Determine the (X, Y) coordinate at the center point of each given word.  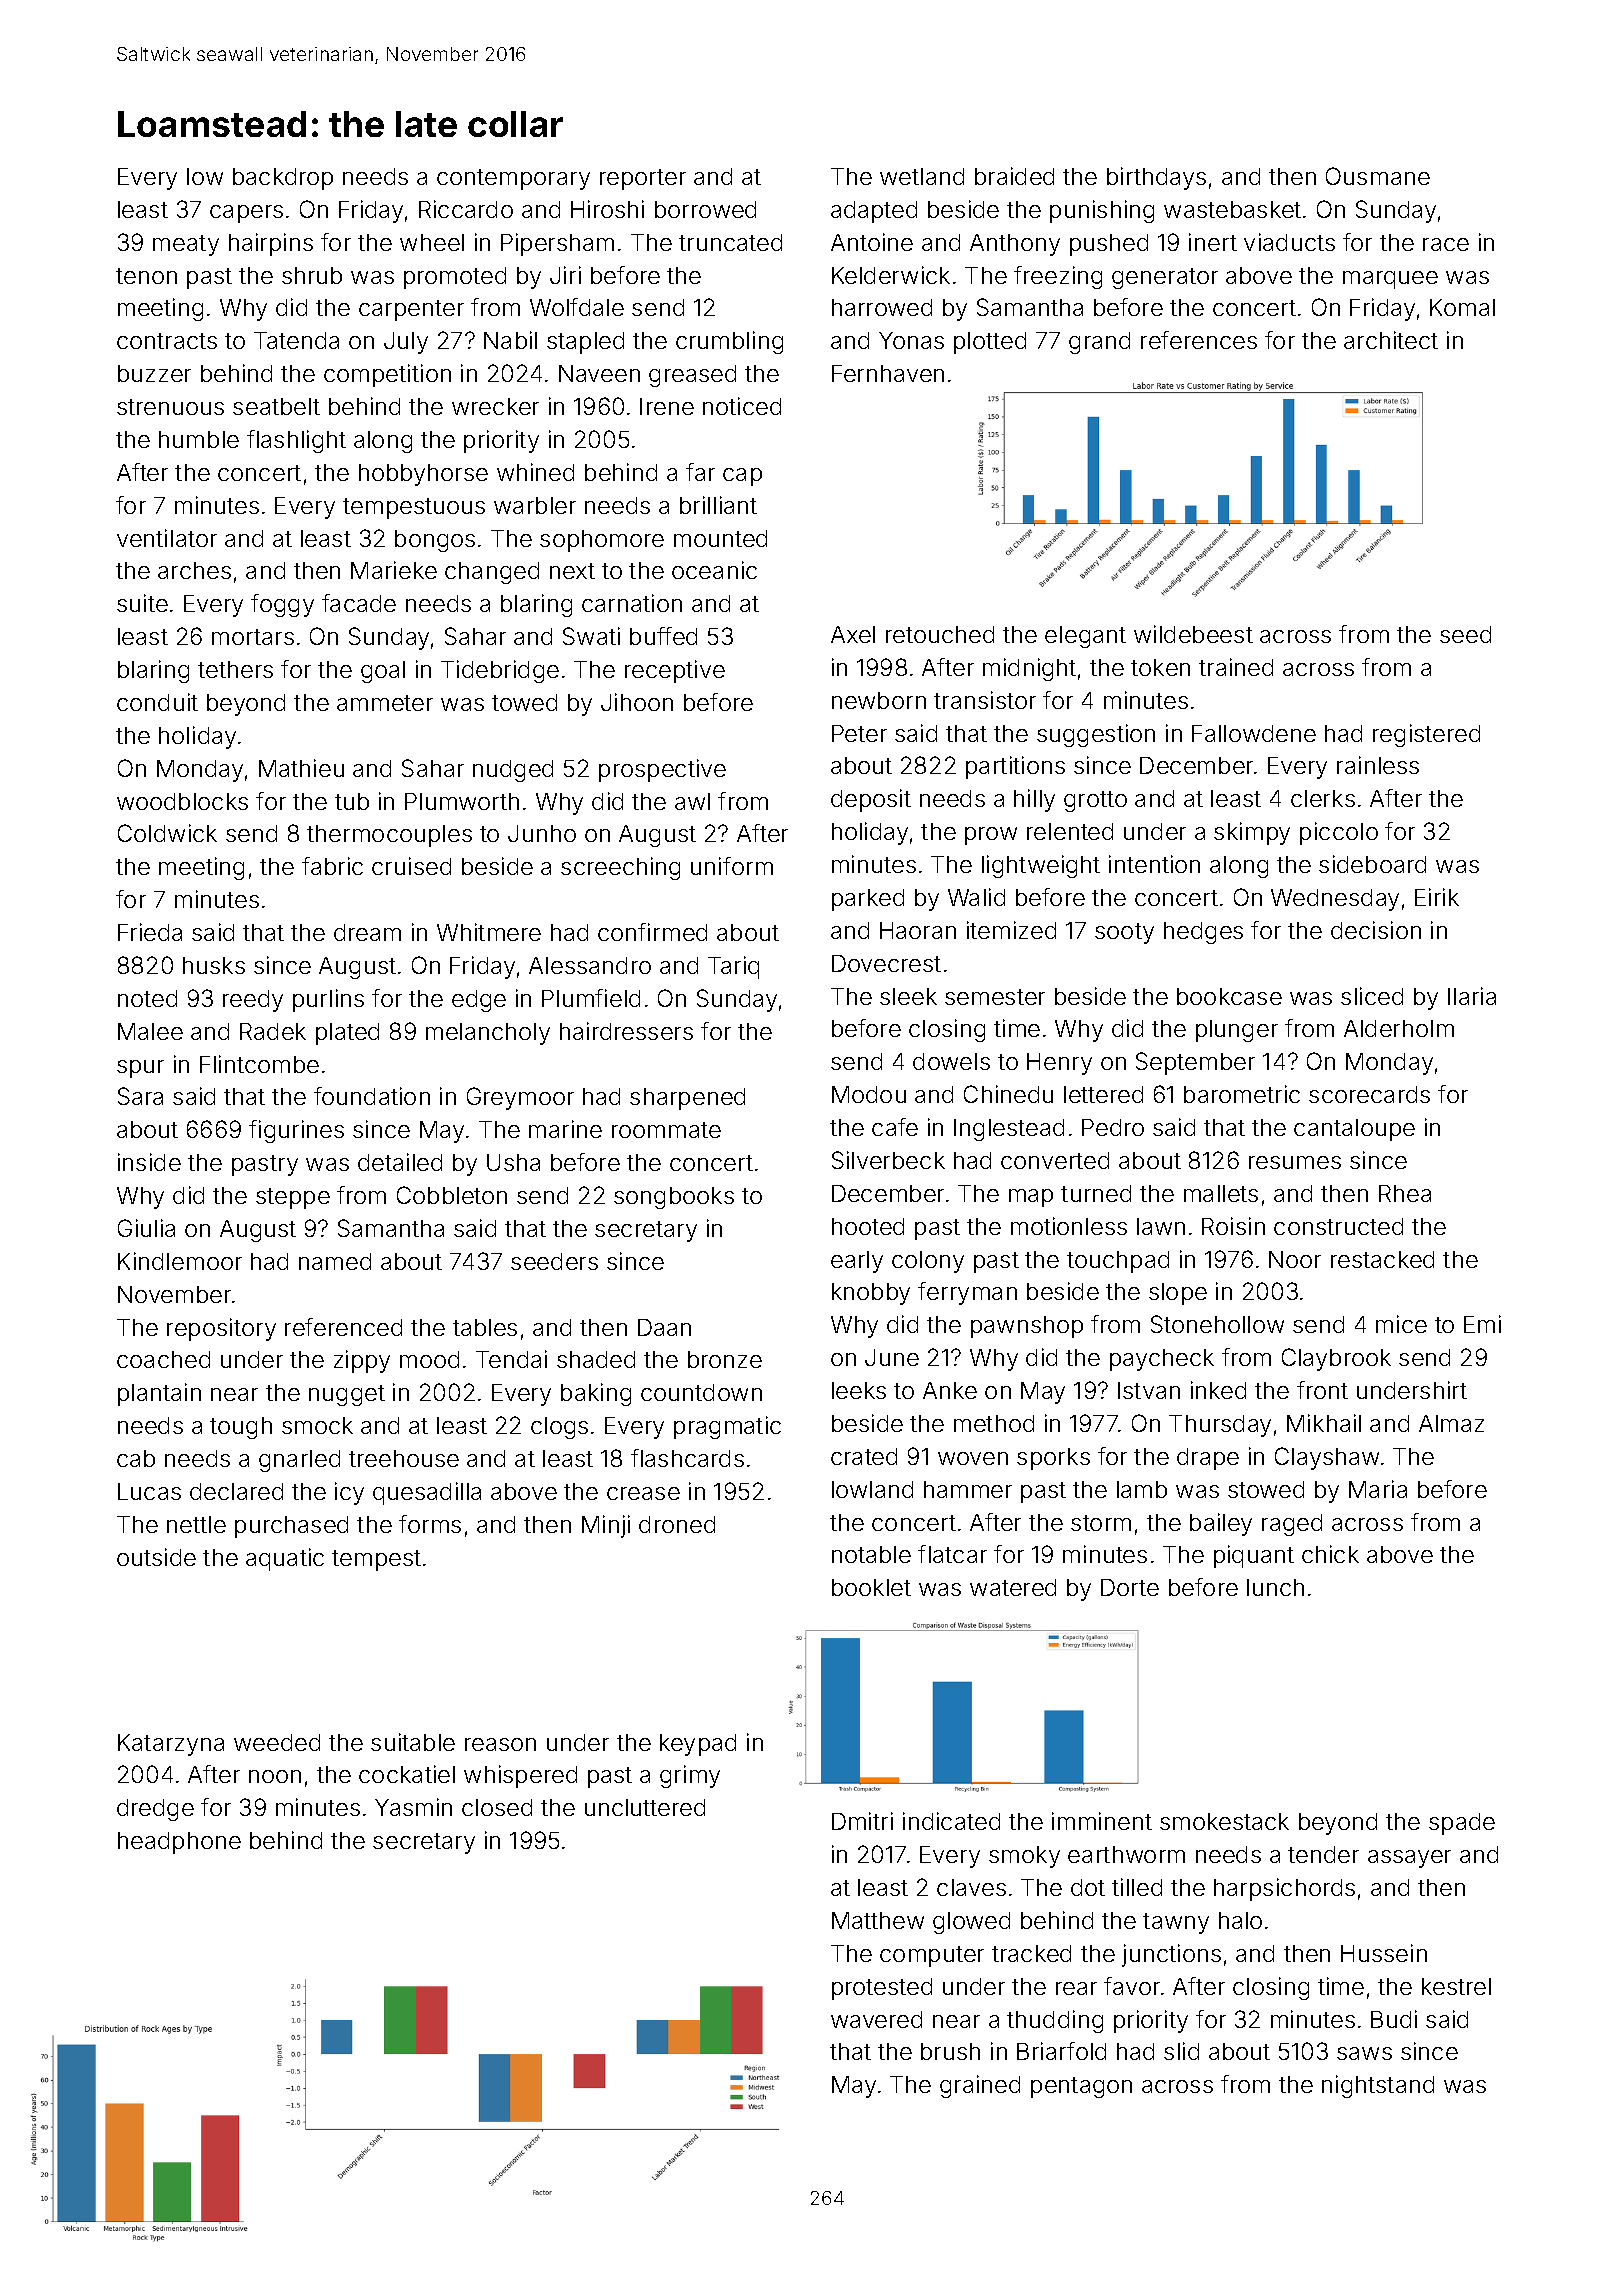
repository (221, 1329)
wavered (876, 2019)
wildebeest (1193, 634)
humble (199, 439)
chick (1330, 1554)
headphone (179, 1843)
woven (973, 1458)
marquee (1390, 280)
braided (1014, 176)
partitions (1015, 767)
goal (383, 672)
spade (1462, 1824)
